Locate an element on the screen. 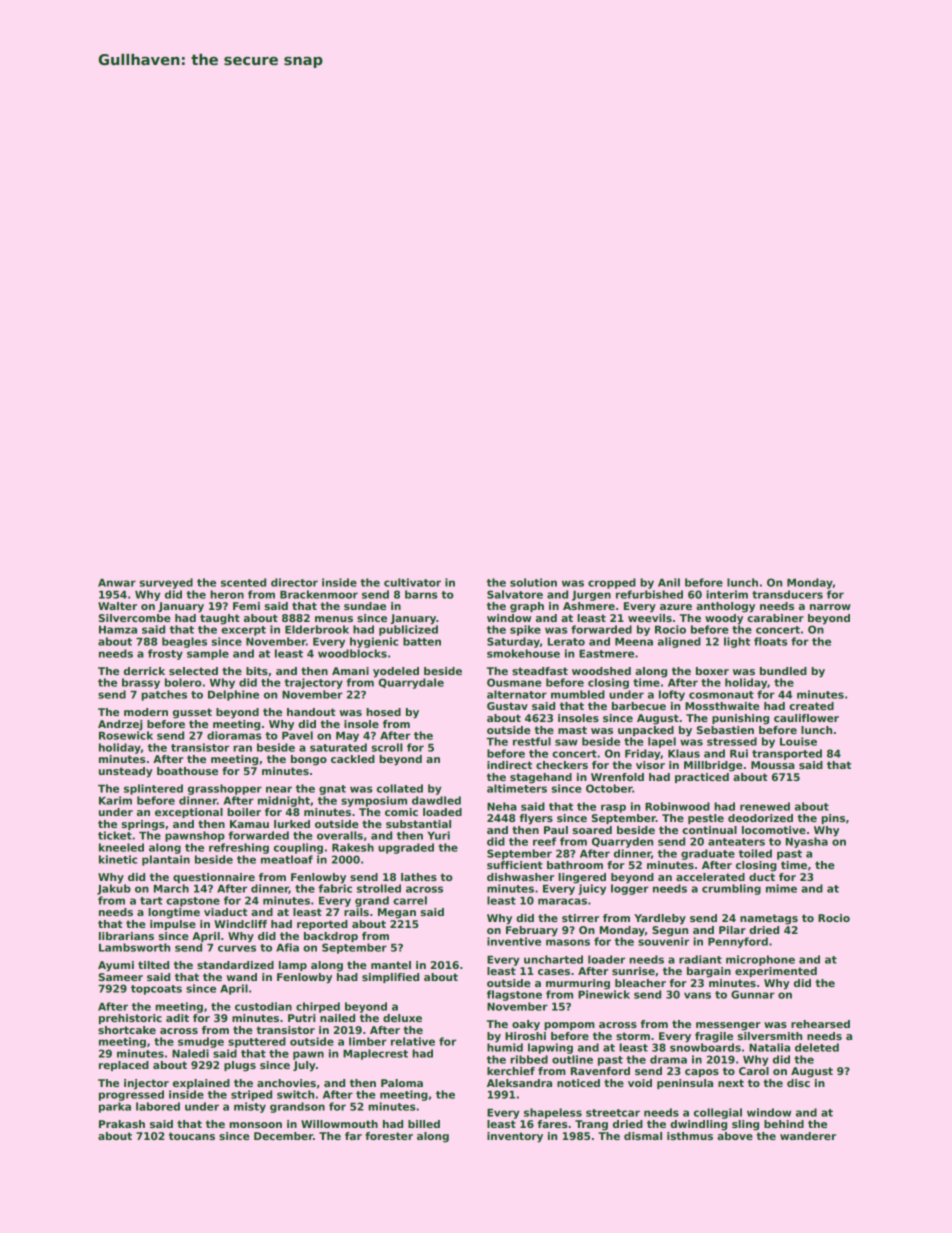  Nyasha is located at coordinates (807, 842).
